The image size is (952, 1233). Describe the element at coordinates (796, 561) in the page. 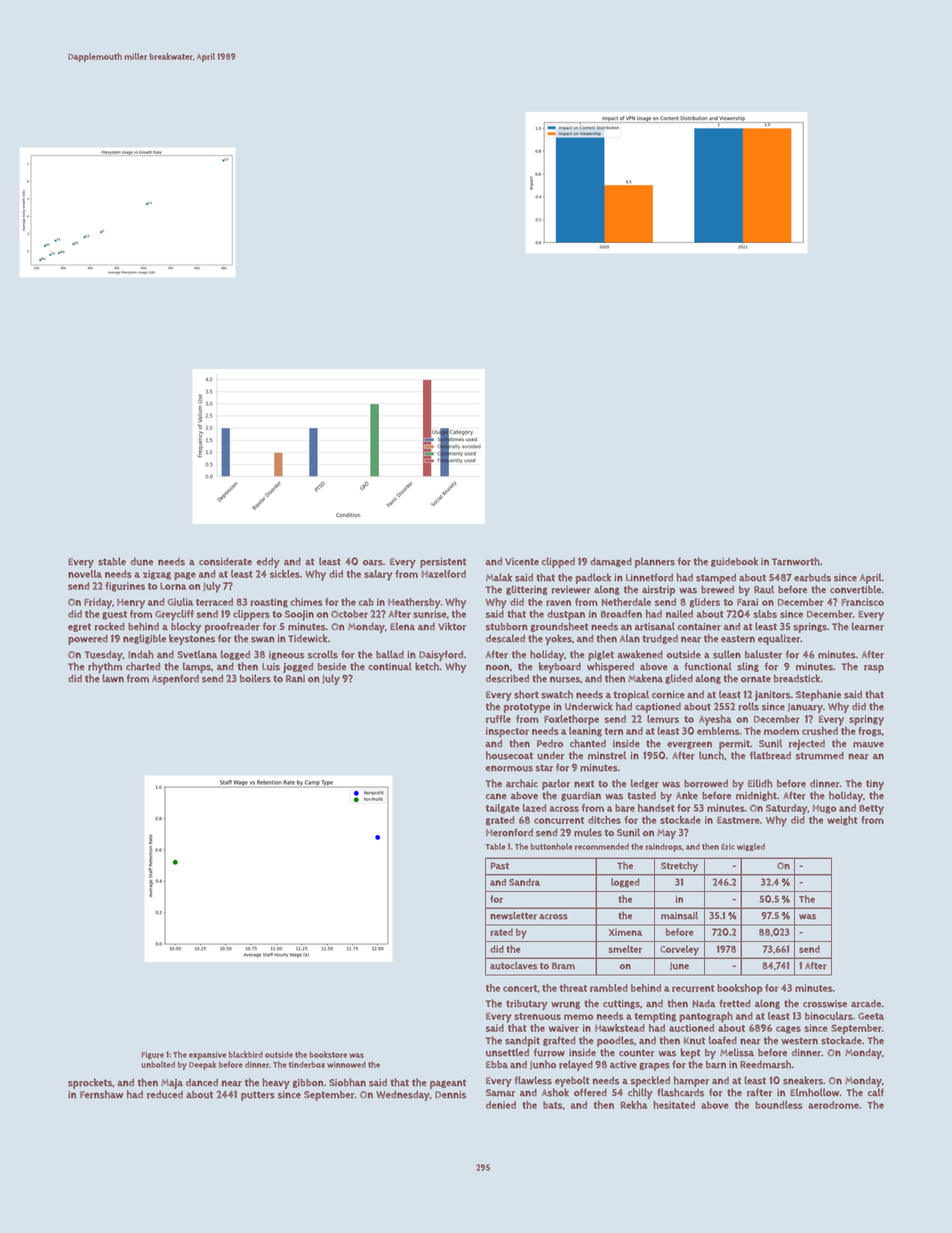

I see `Tarnworth` at that location.
